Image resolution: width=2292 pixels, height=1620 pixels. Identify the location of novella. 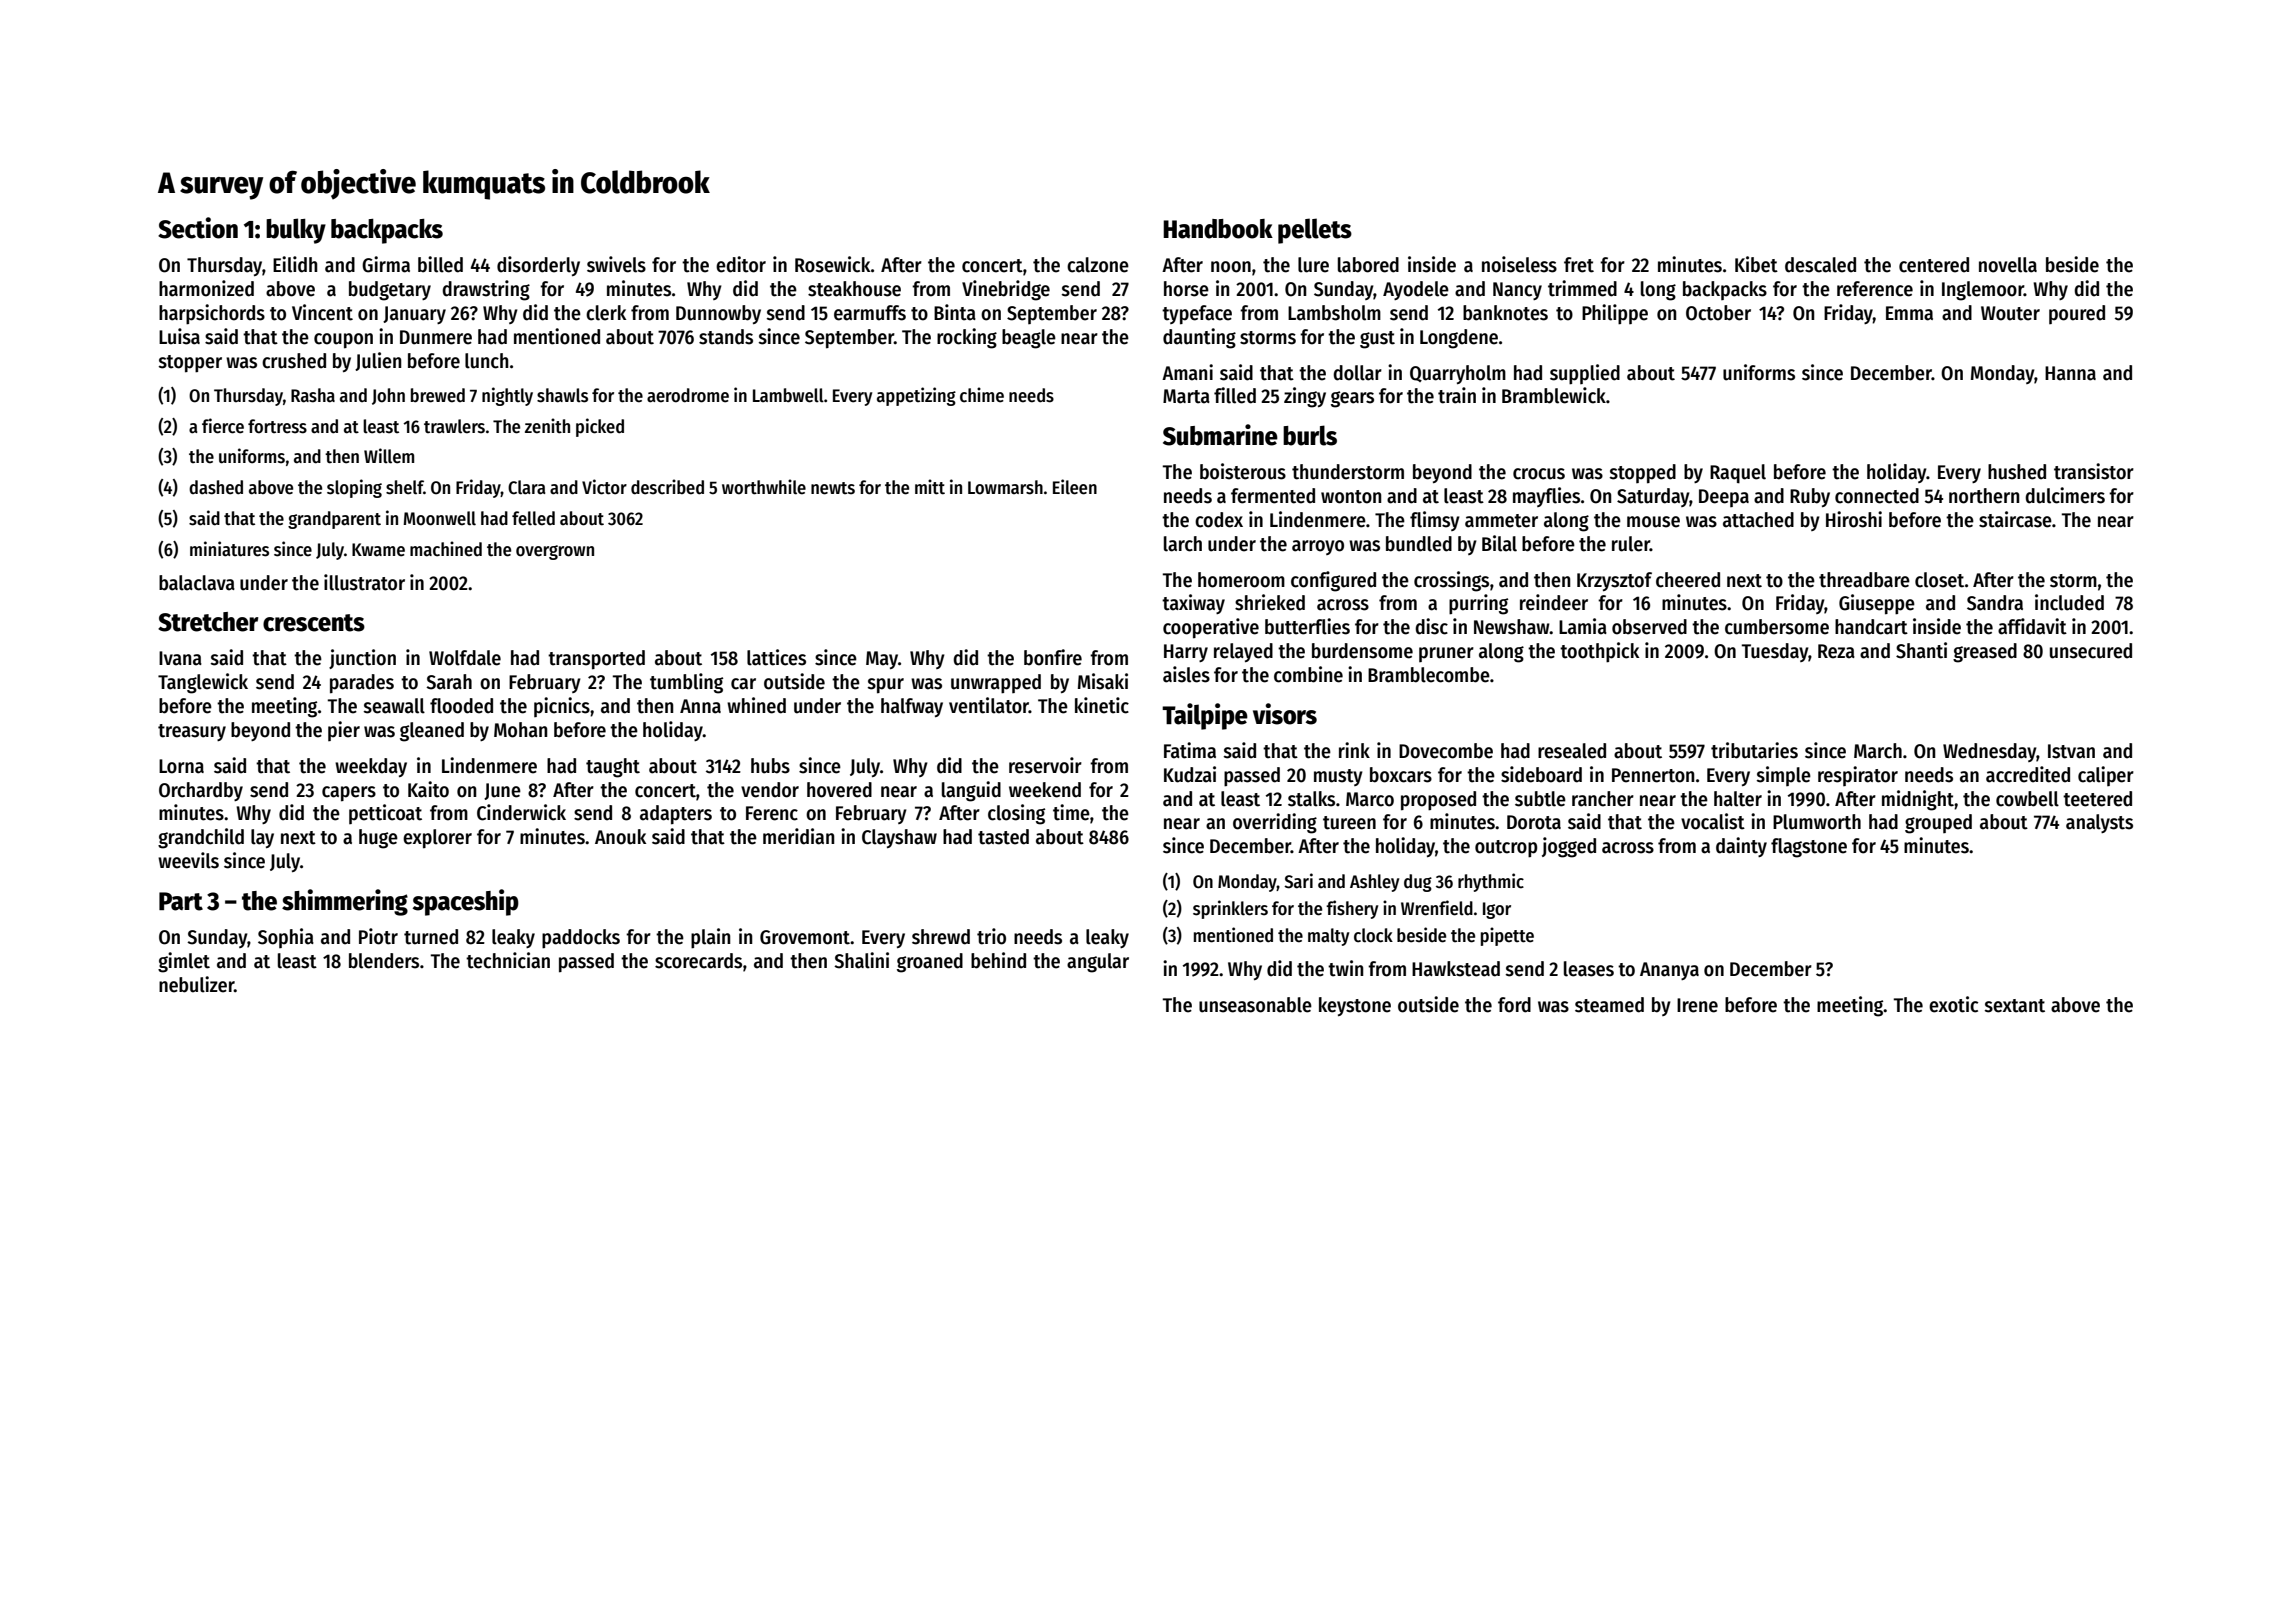
(2008, 265).
